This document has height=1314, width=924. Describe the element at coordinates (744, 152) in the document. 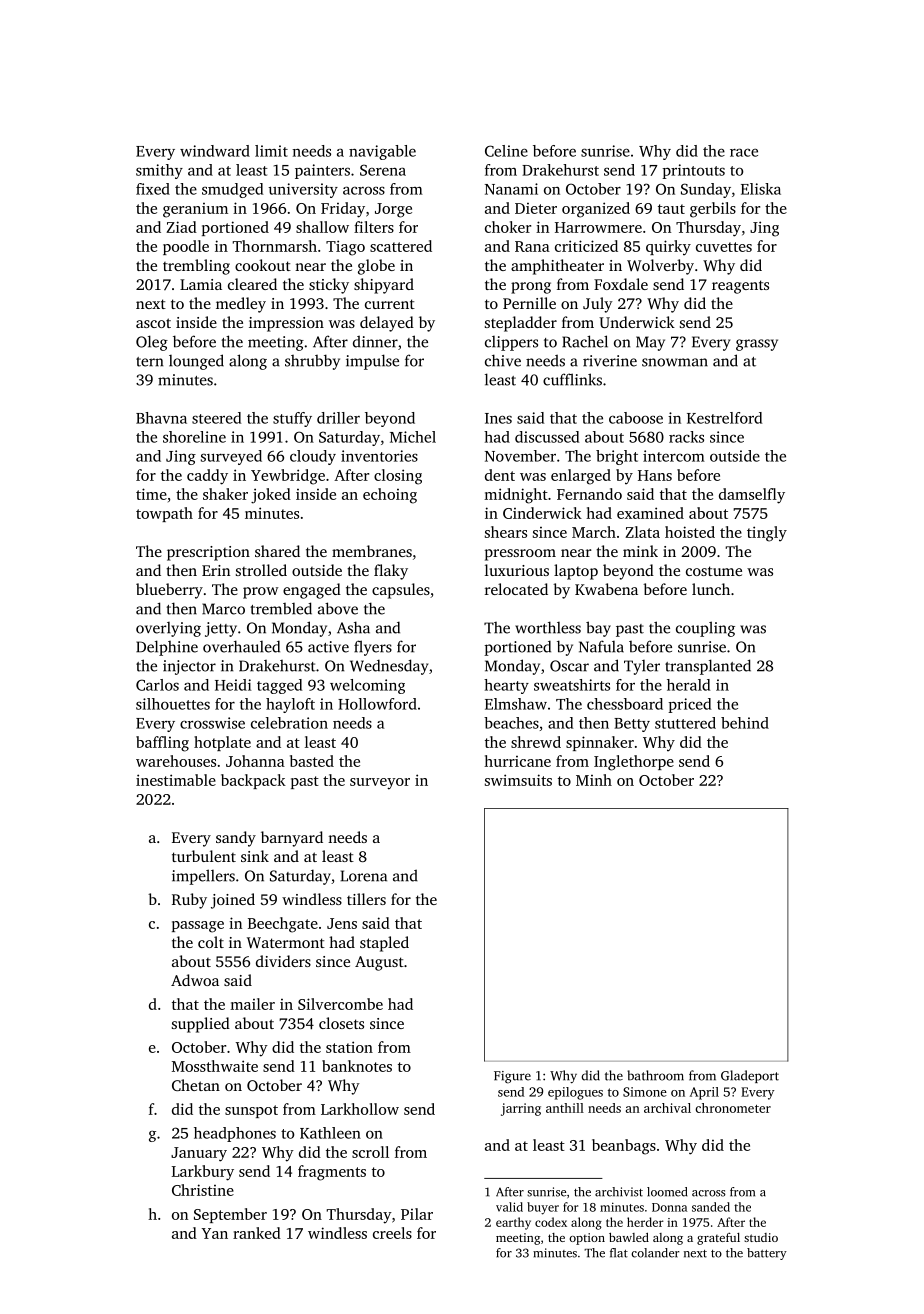

I see `race` at that location.
